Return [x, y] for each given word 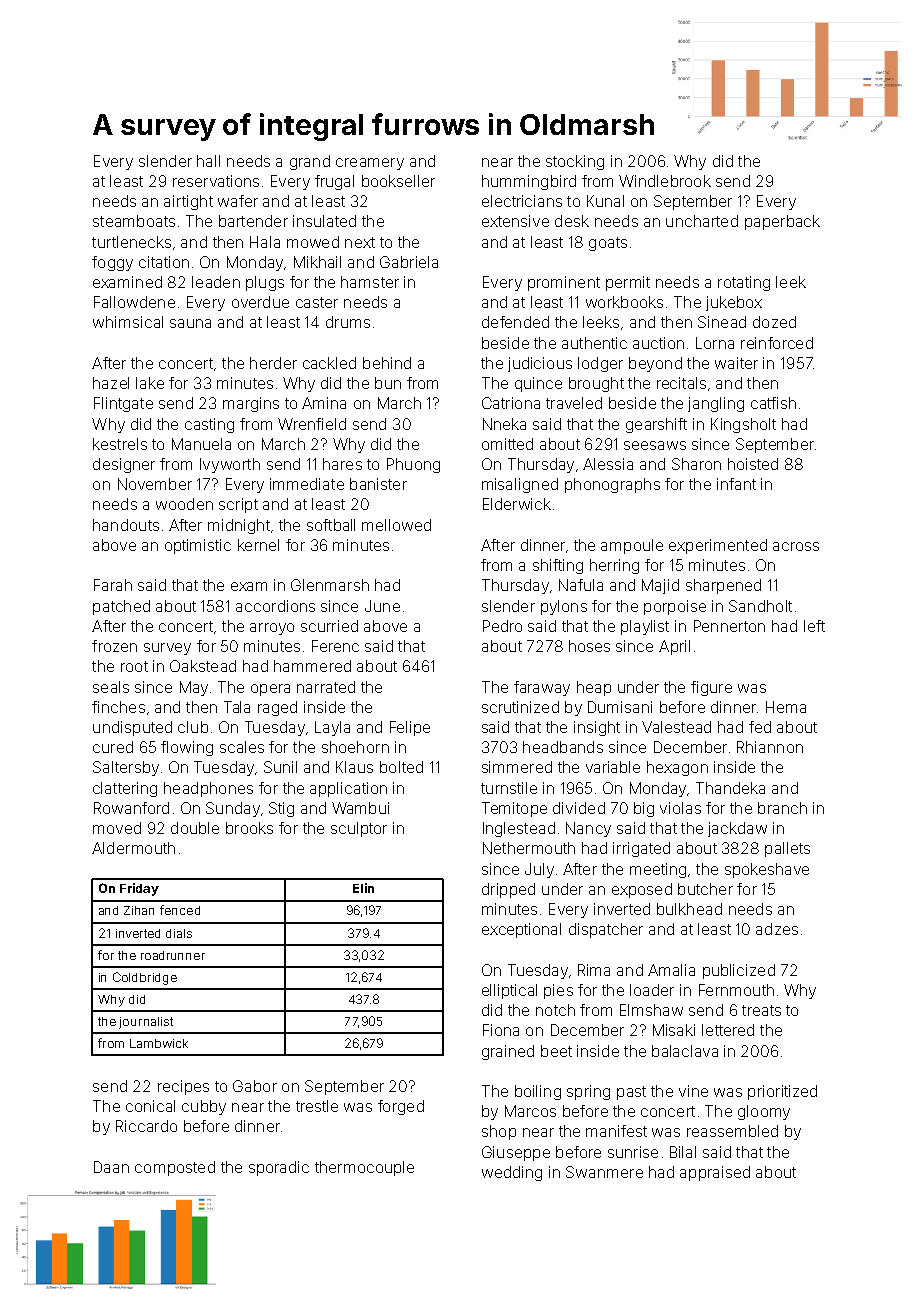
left [814, 626]
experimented [718, 546]
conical [150, 1106]
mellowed [396, 525]
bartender [253, 221]
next [360, 242]
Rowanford [131, 808]
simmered [517, 767]
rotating [744, 283]
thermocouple [364, 1168]
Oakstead [203, 666]
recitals [681, 383]
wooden [184, 504]
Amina [324, 403]
